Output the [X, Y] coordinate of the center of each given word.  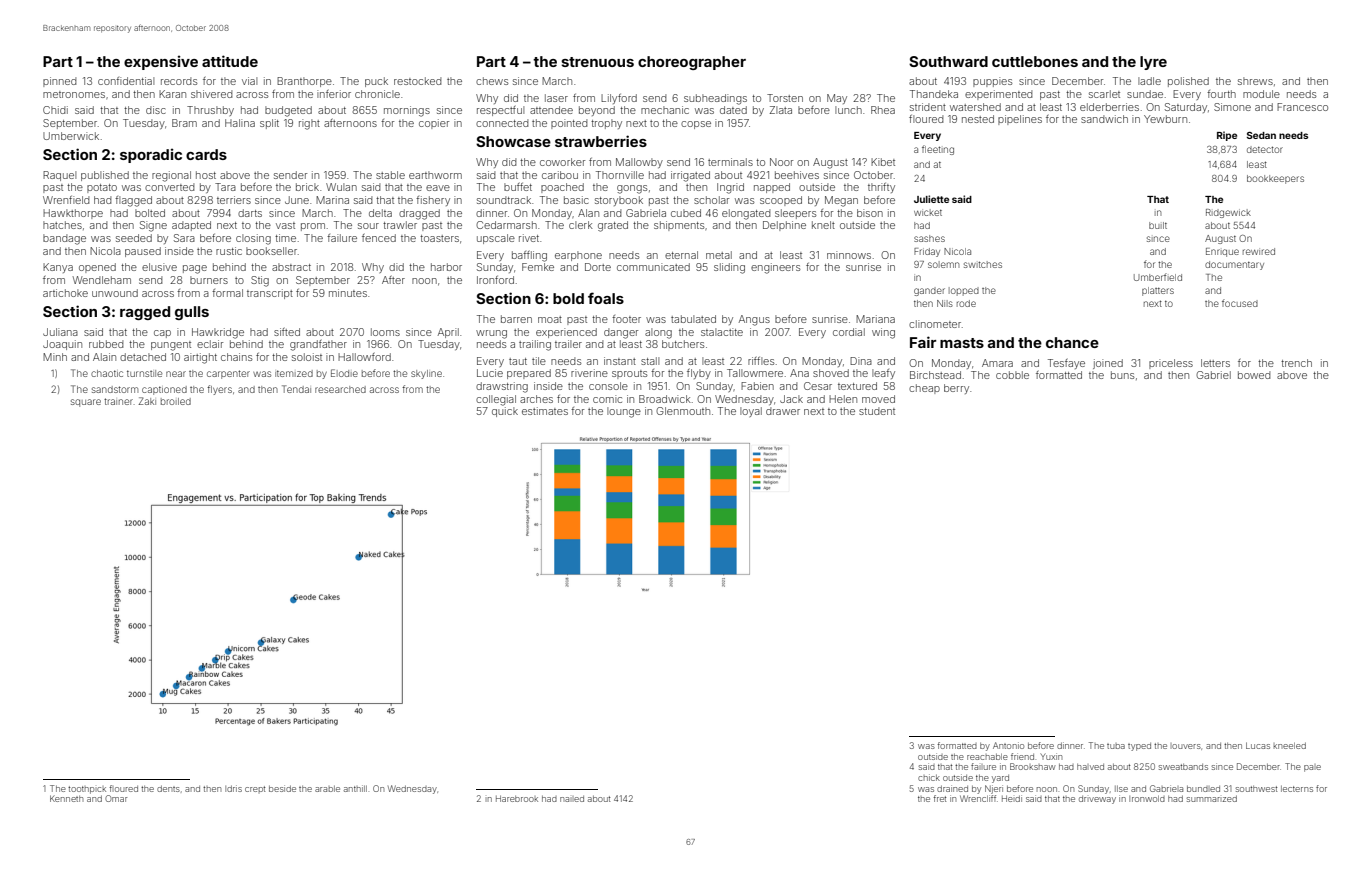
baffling [529, 256]
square [86, 403]
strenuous [597, 62]
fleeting [938, 150]
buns [1122, 375]
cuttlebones [1035, 61]
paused [143, 252]
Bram [184, 123]
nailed [572, 799]
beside [282, 788]
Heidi [1012, 798]
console [608, 386]
